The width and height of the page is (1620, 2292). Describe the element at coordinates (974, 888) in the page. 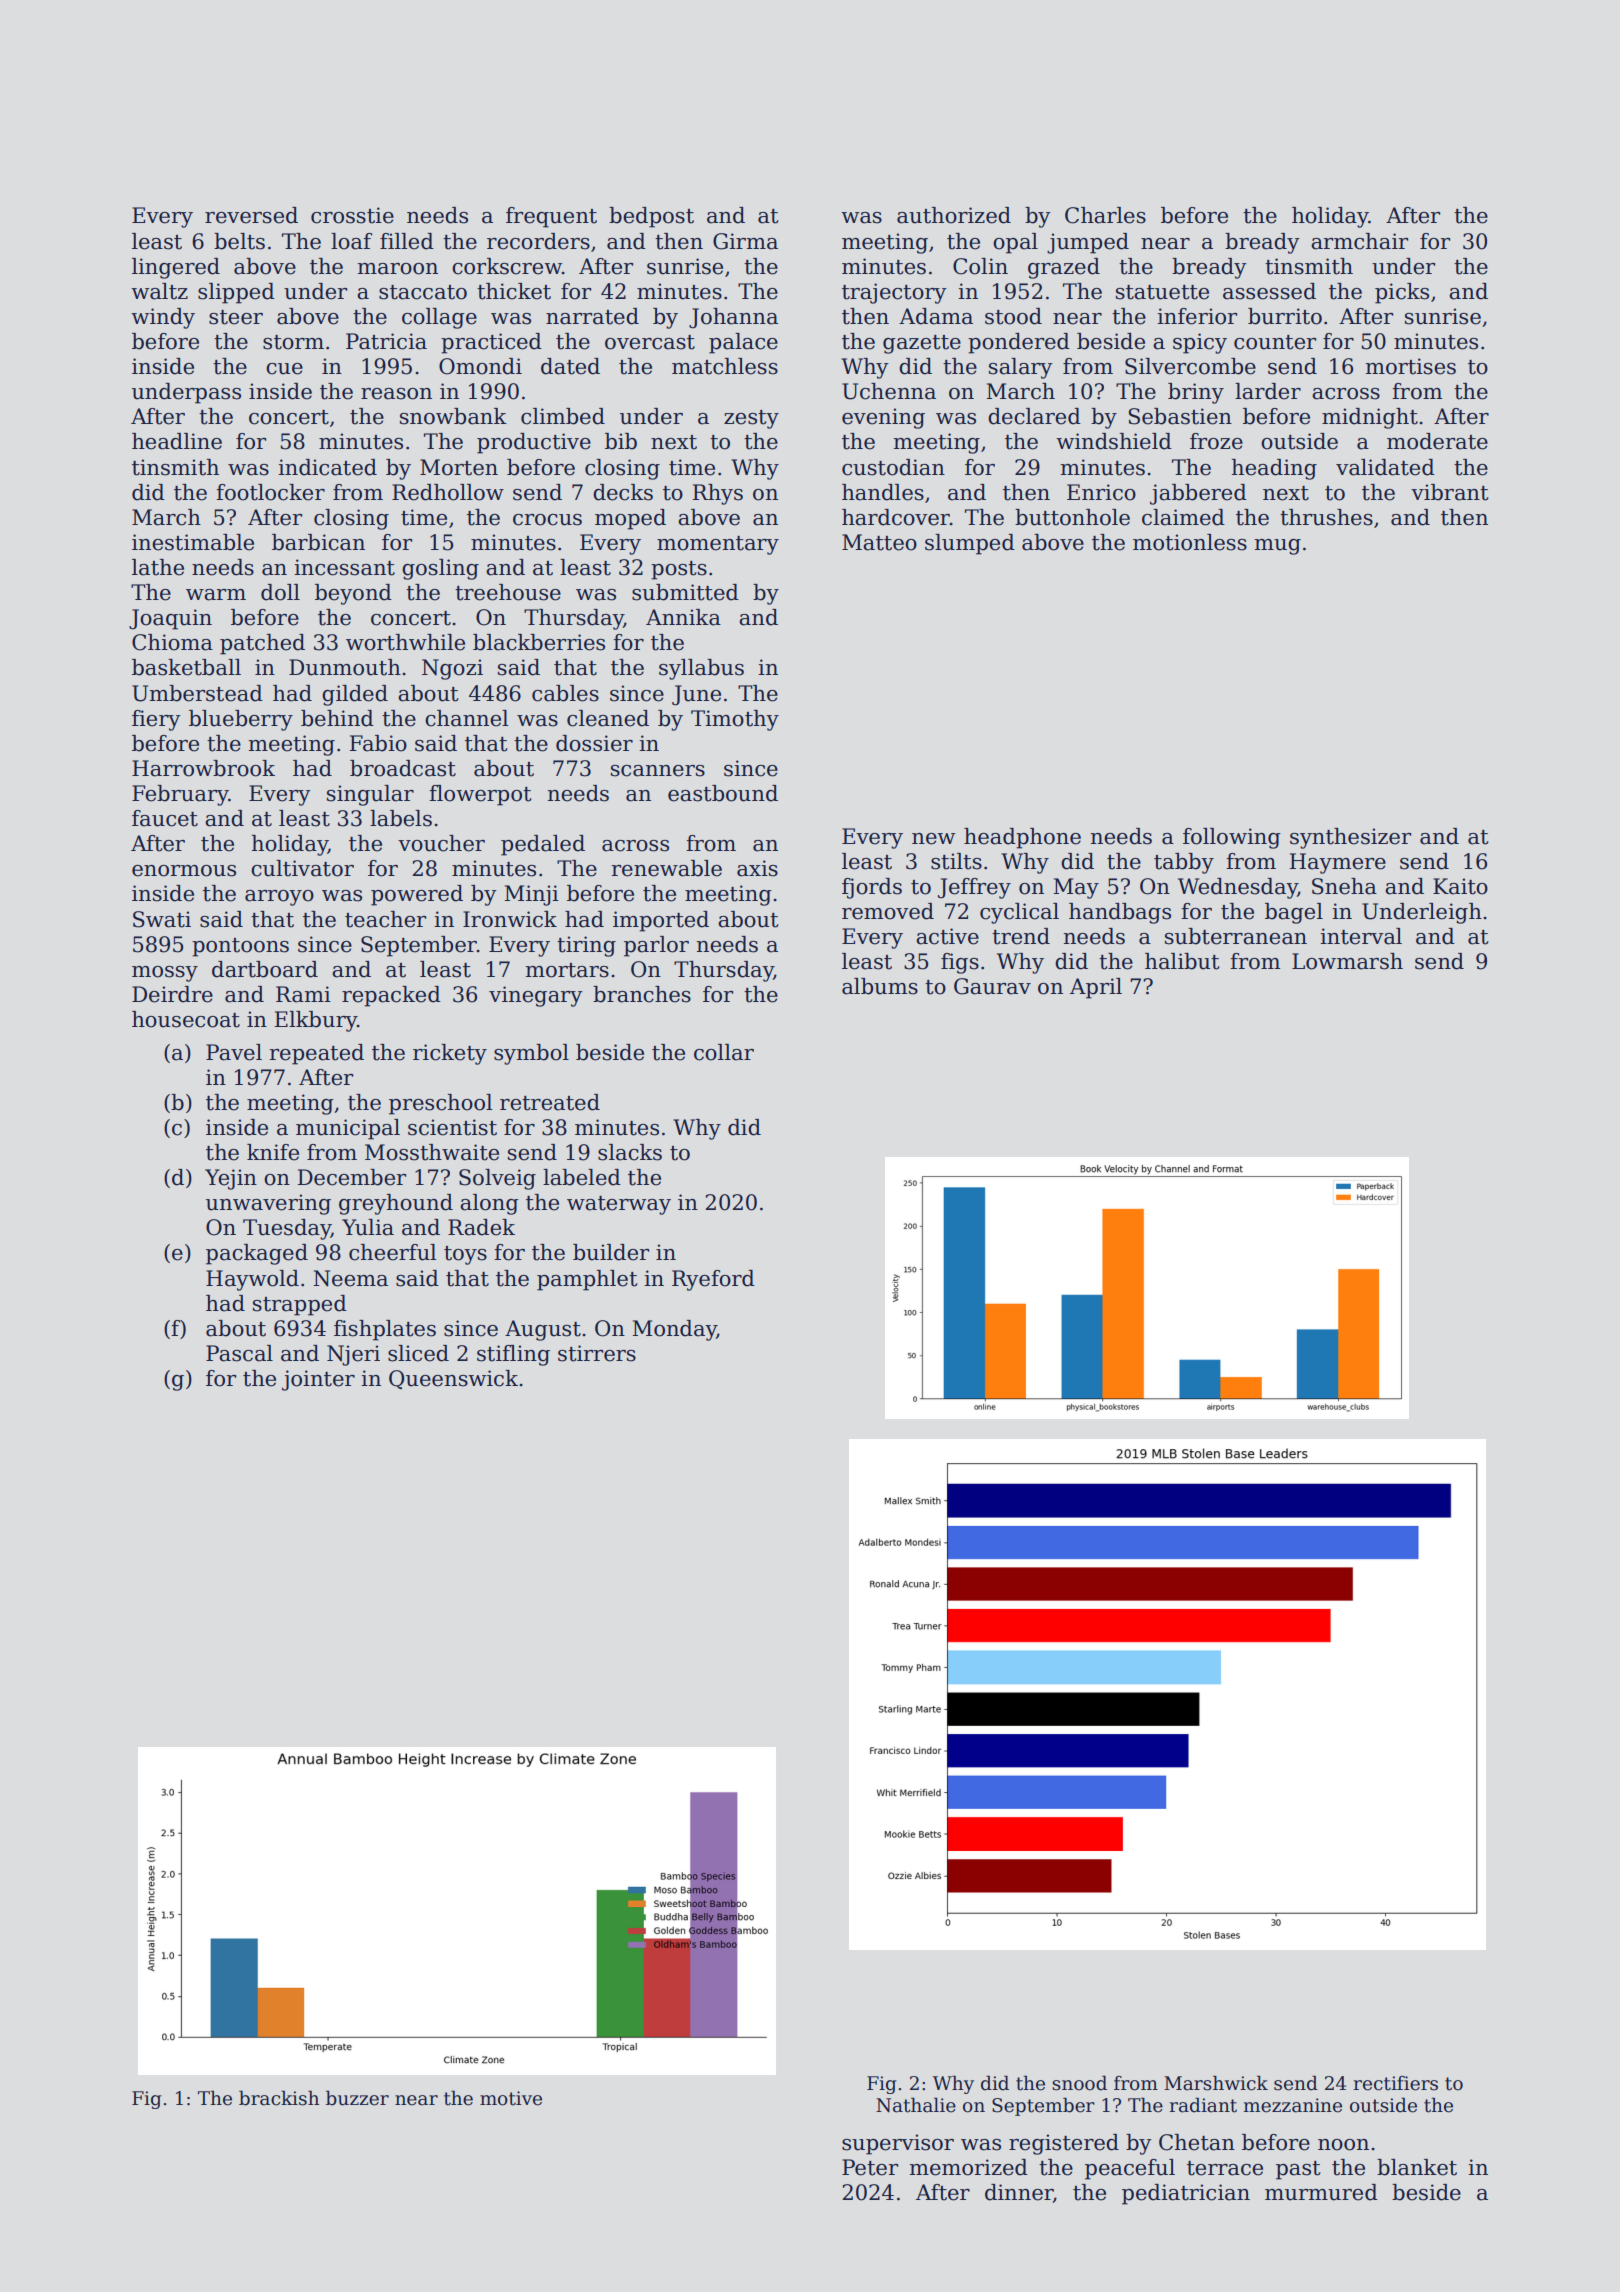

I see `Jeffrey` at that location.
